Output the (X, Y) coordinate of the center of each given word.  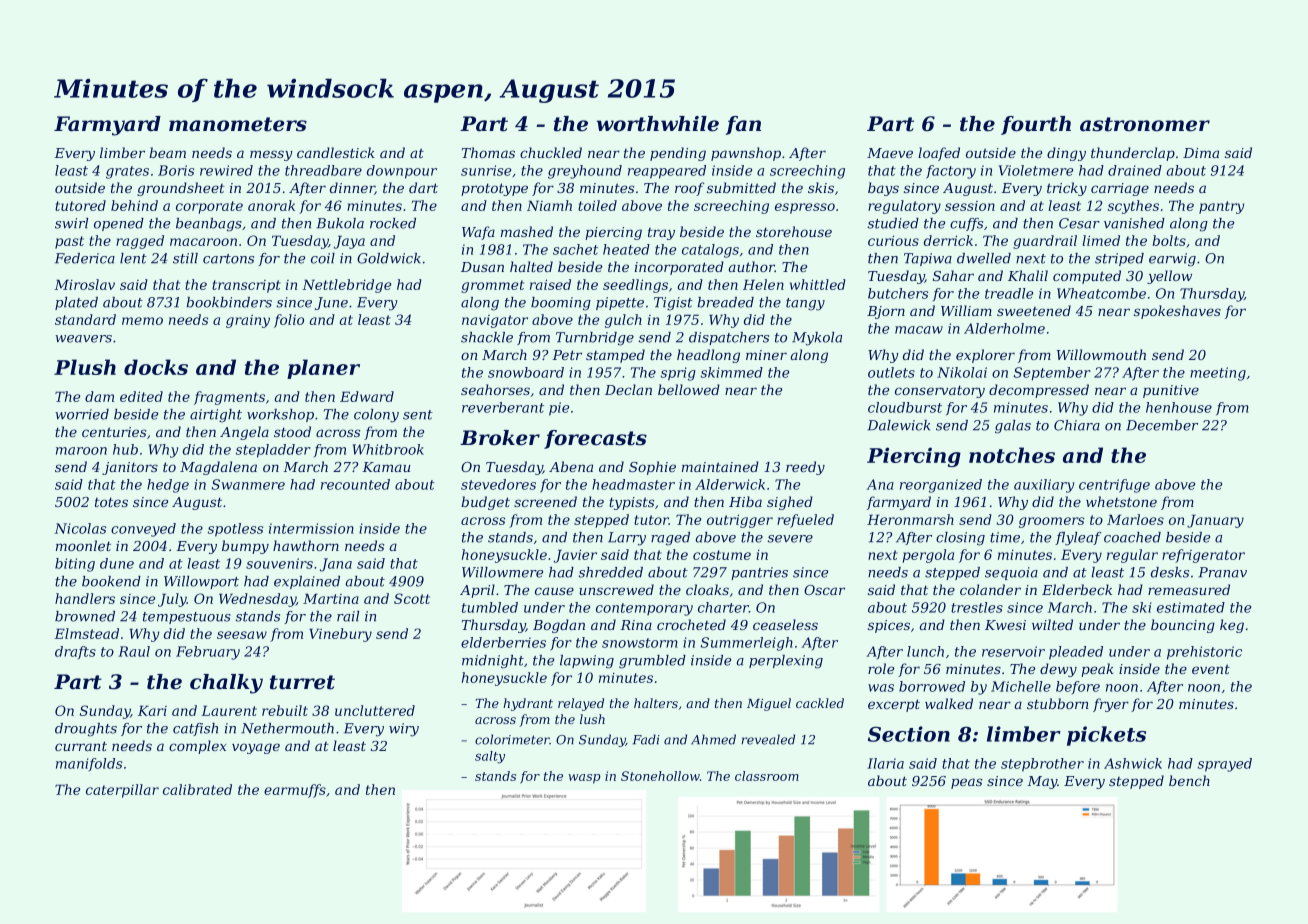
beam (167, 152)
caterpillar (122, 791)
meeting (1218, 374)
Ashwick (1133, 763)
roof (689, 189)
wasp (584, 779)
